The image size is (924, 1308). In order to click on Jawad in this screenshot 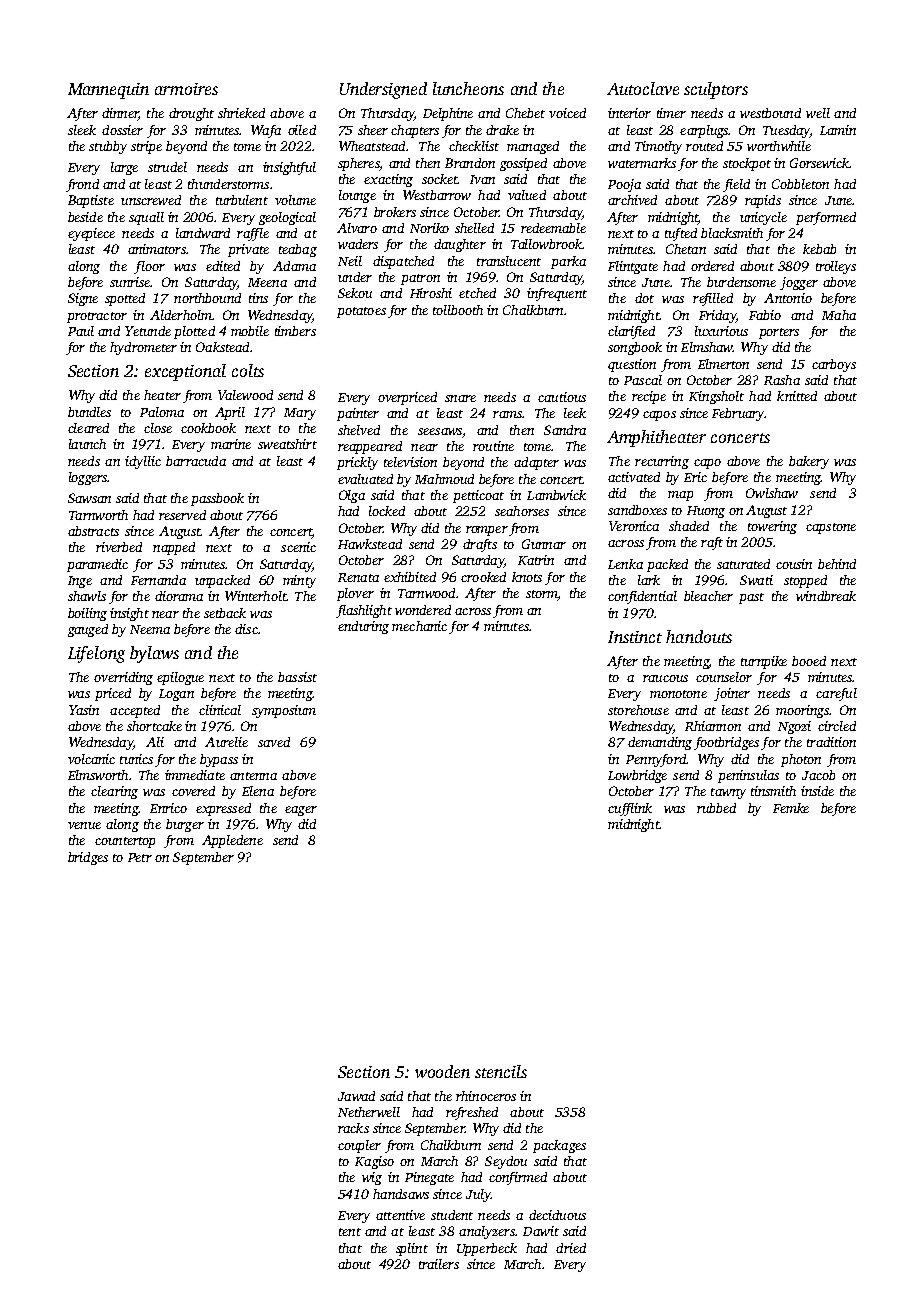, I will do `click(356, 1096)`.
